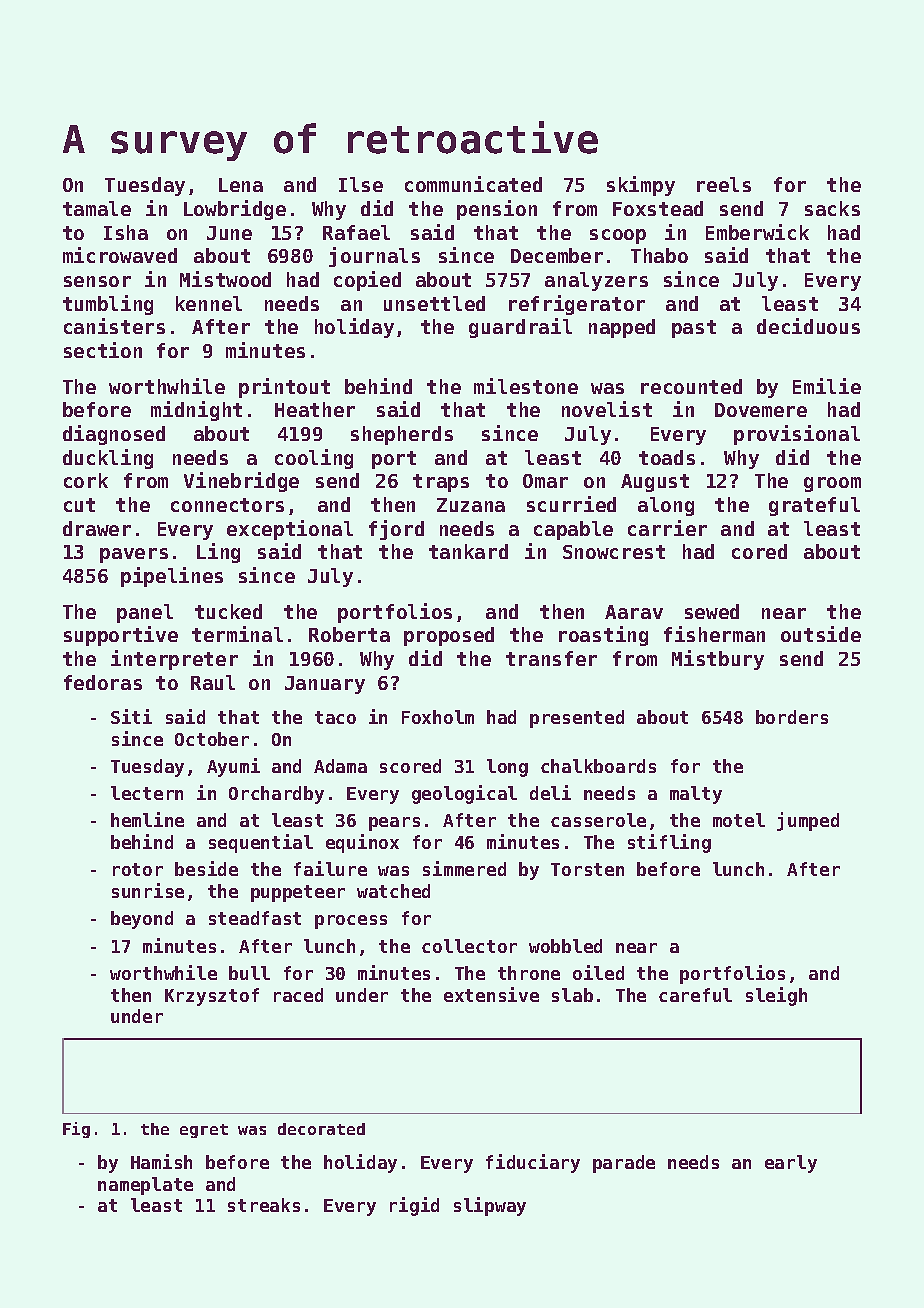 This screenshot has height=1308, width=924. Describe the element at coordinates (174, 660) in the screenshot. I see `interpreter` at that location.
